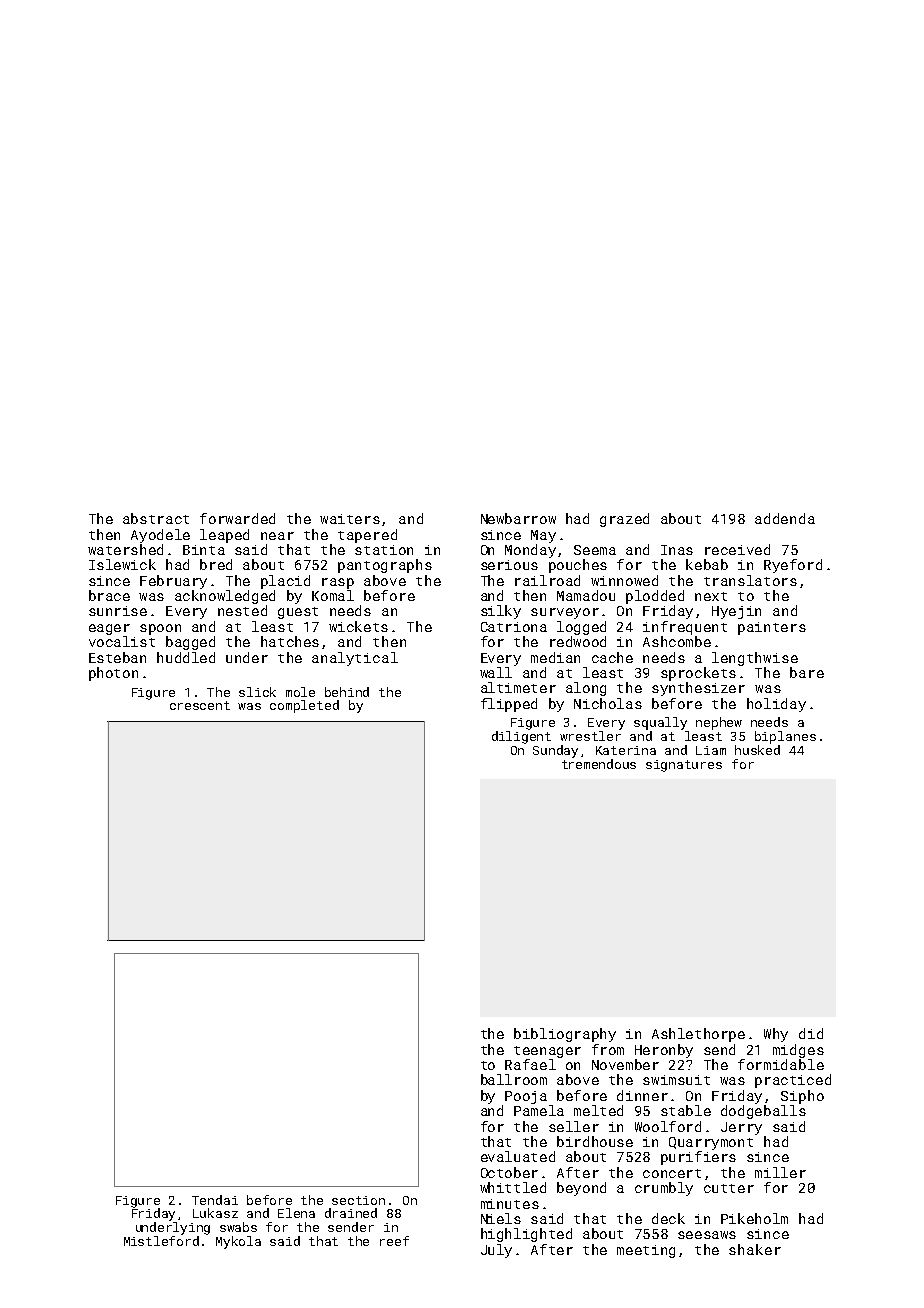  Describe the element at coordinates (772, 628) in the screenshot. I see `painters` at that location.
